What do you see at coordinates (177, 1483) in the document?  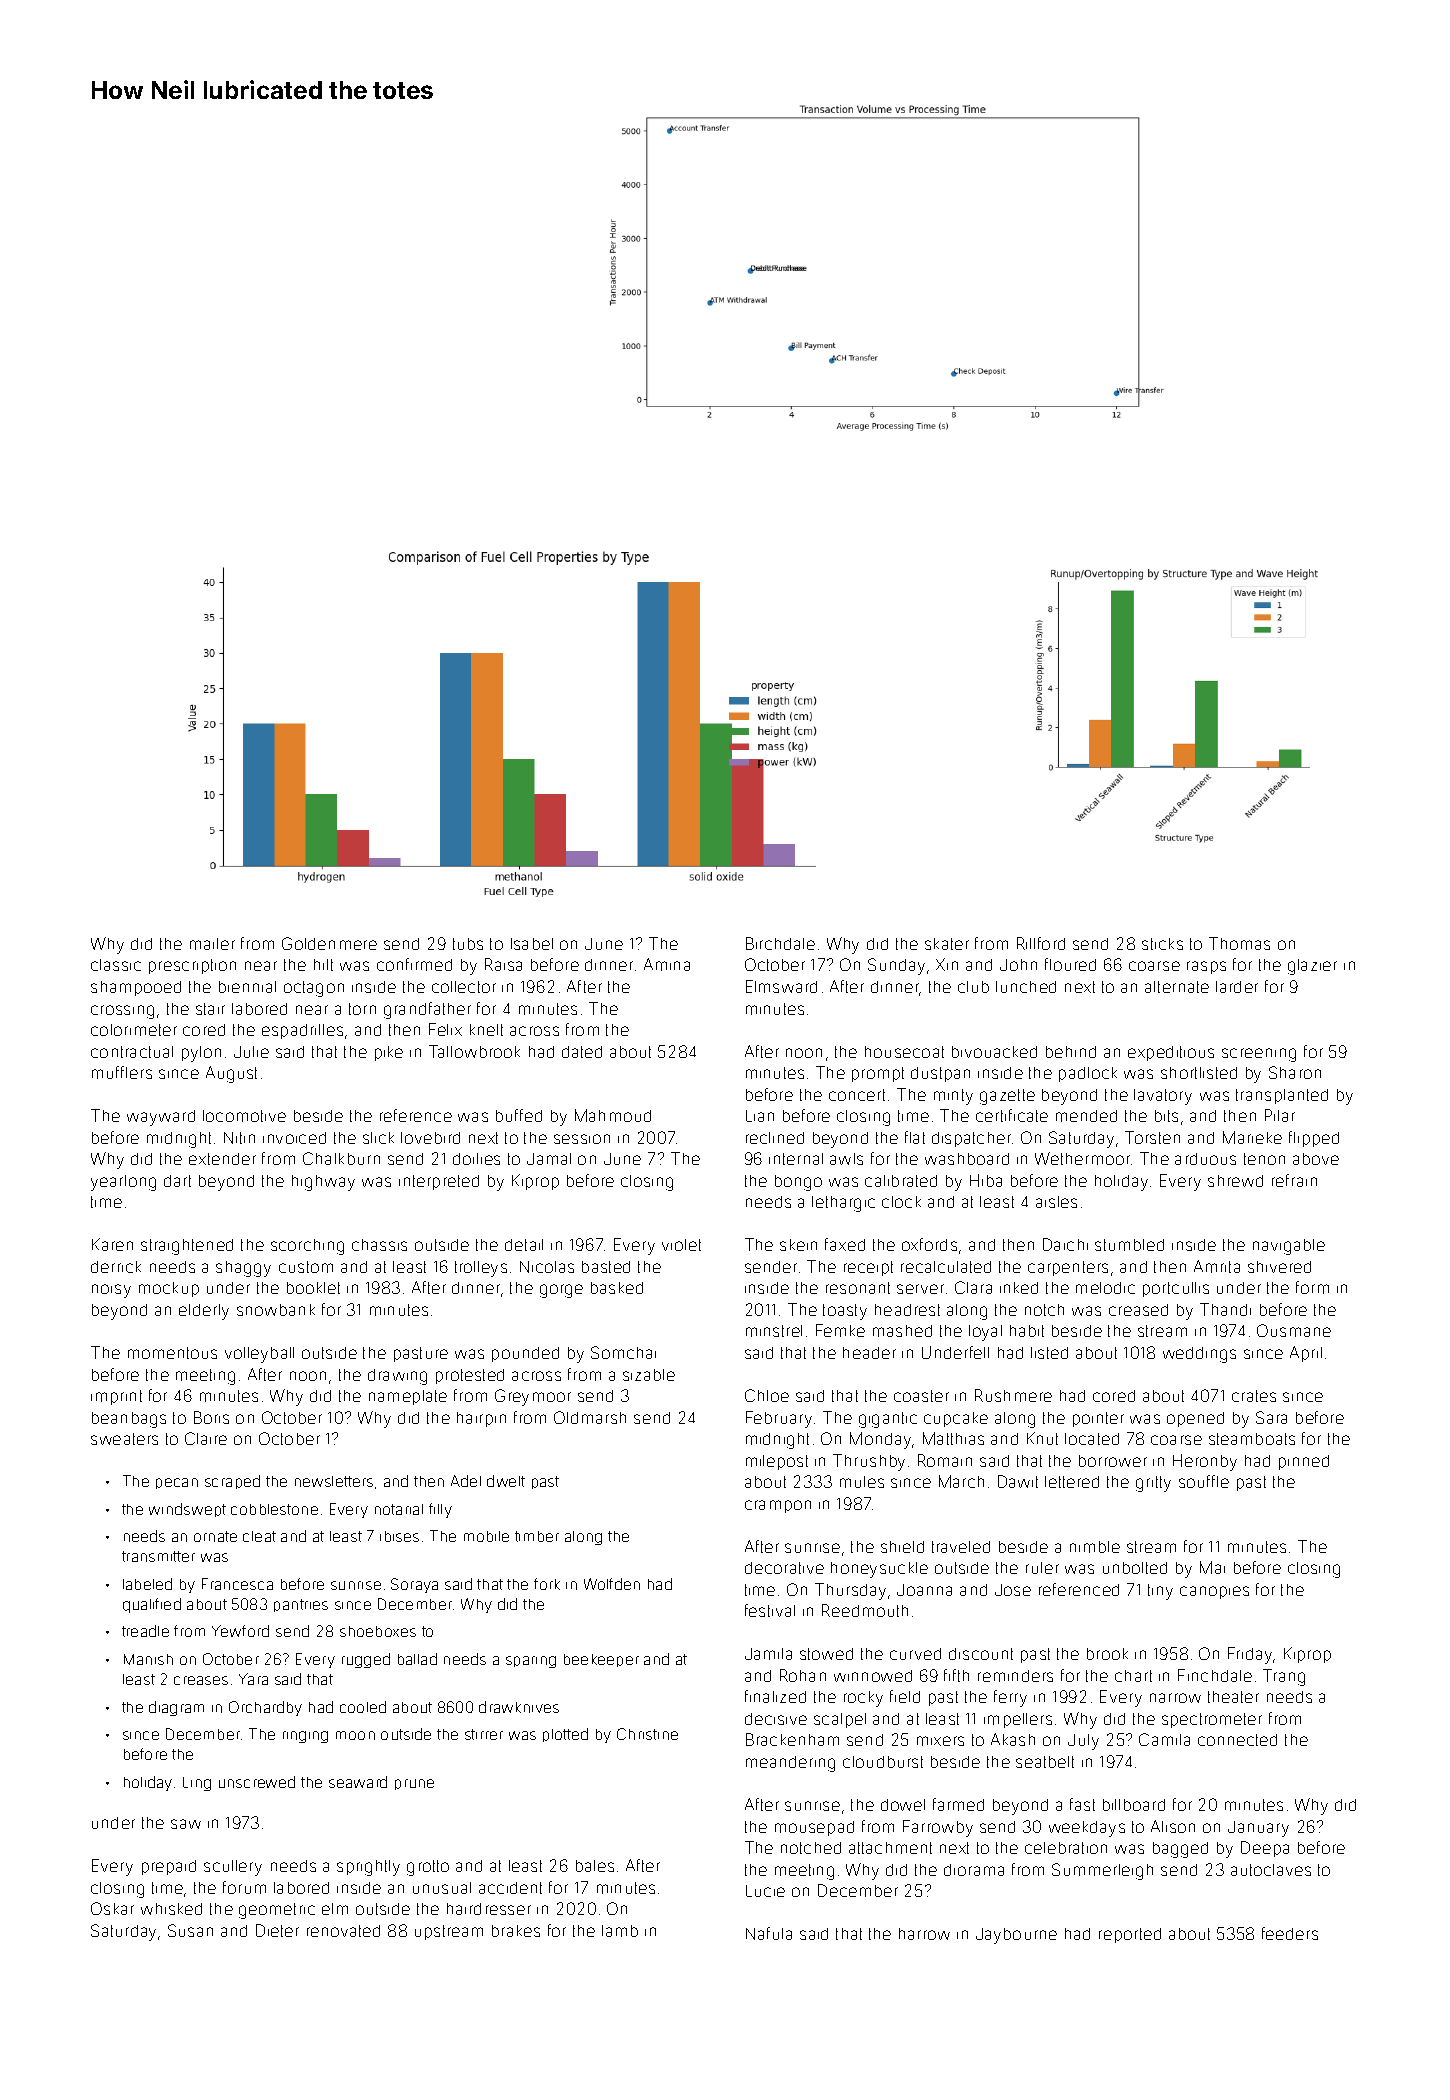 I see `pecan` at bounding box center [177, 1483].
